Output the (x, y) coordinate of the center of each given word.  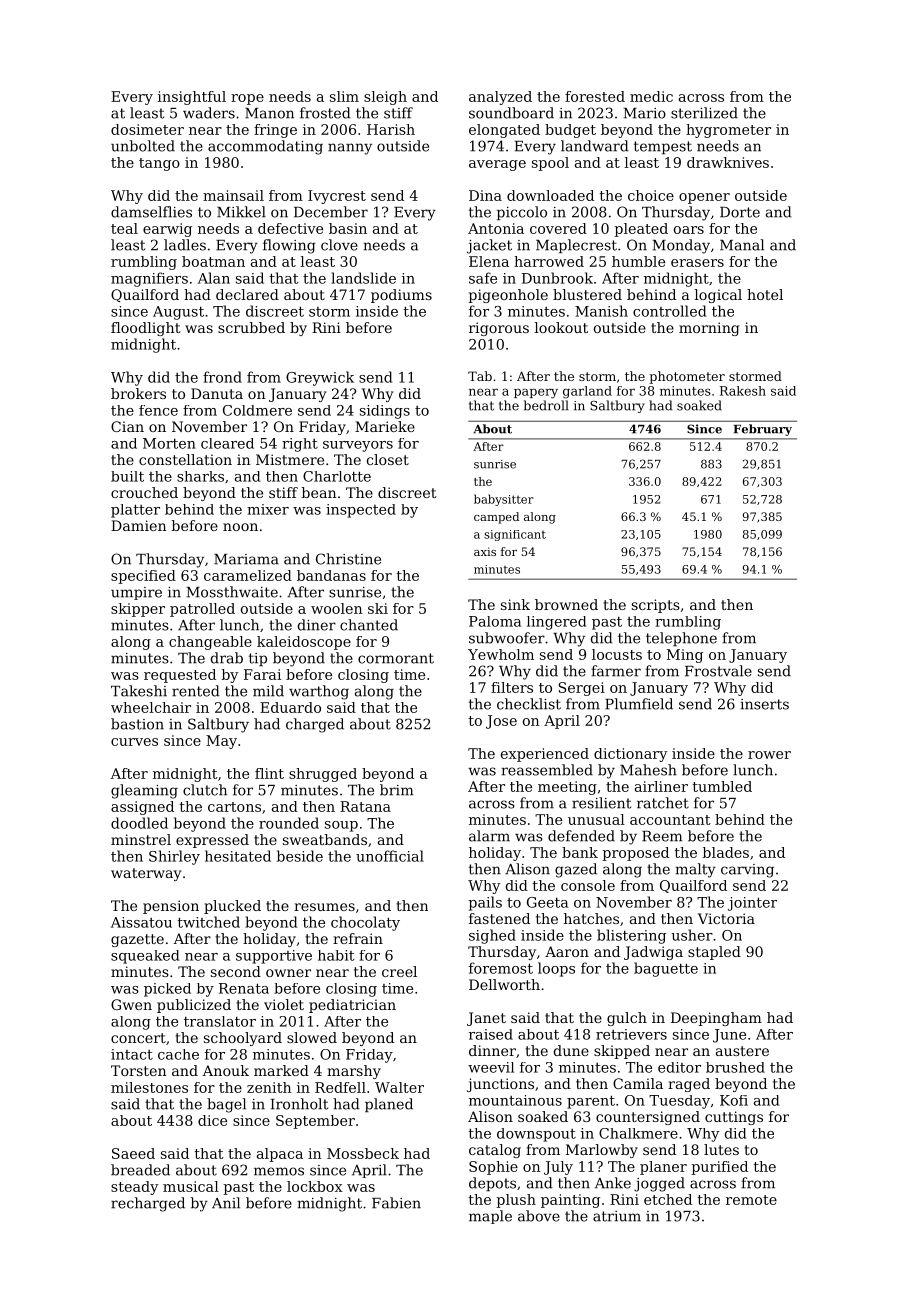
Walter (399, 1087)
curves (134, 742)
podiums (401, 296)
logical (718, 296)
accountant (670, 820)
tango (159, 164)
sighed (492, 936)
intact (132, 1054)
